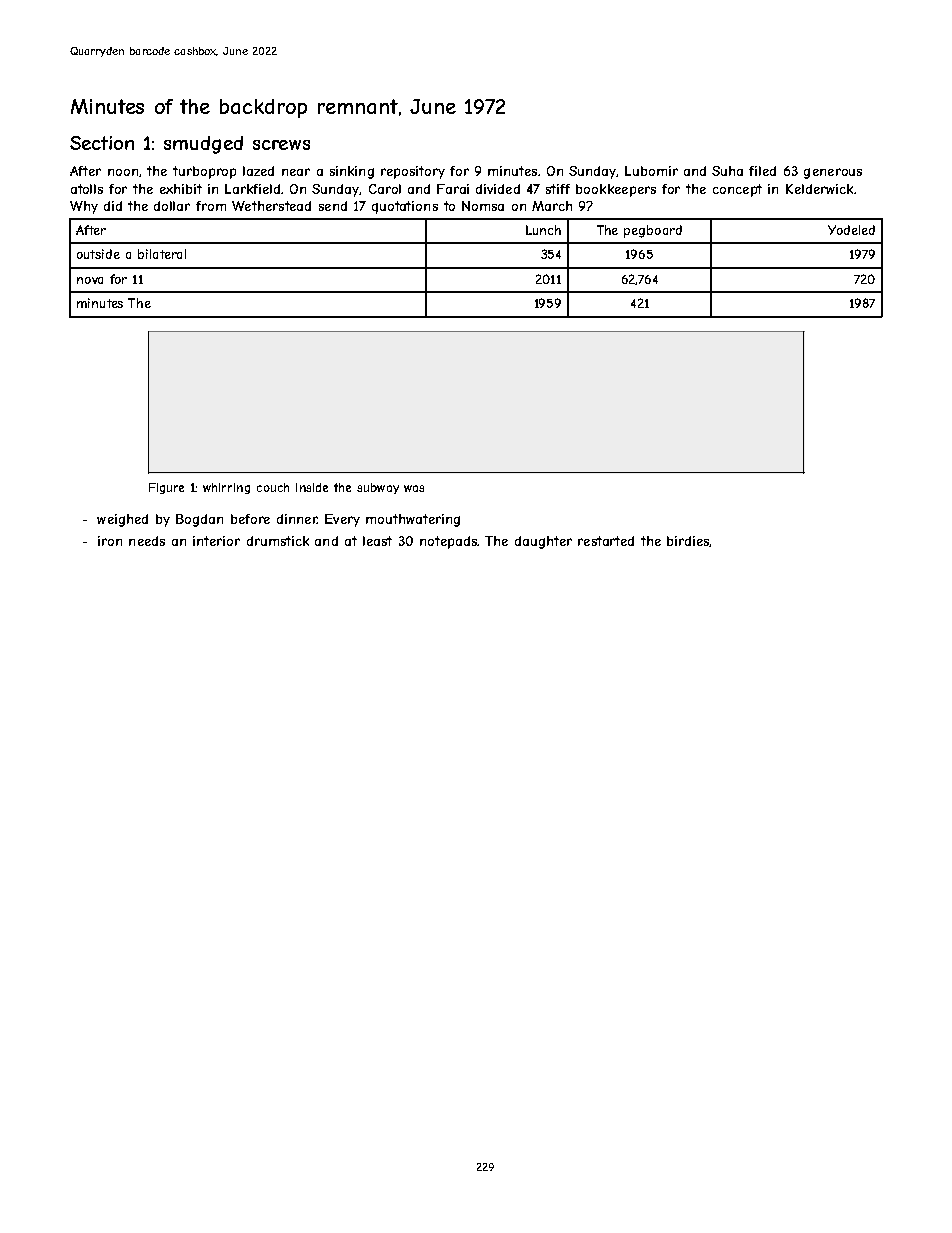 The width and height of the page is (952, 1233). What do you see at coordinates (378, 488) in the page?
I see `subway` at bounding box center [378, 488].
